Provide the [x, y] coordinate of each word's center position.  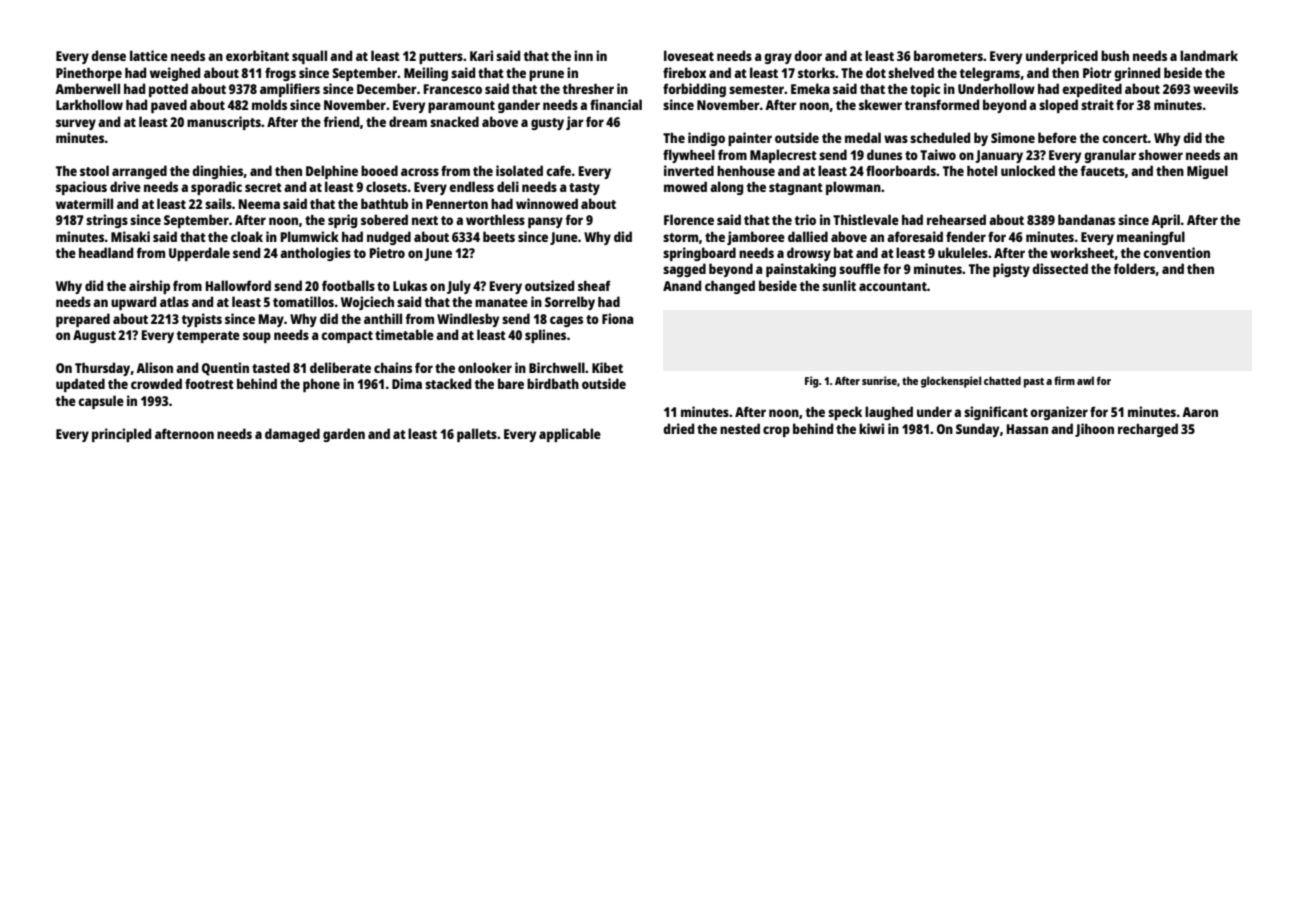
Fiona [617, 318]
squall [309, 57]
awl [1085, 380]
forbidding [694, 90]
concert [1125, 138]
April [1165, 221]
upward [133, 303]
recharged [1148, 430]
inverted [689, 170]
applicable [570, 435]
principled [121, 435]
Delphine [332, 172]
